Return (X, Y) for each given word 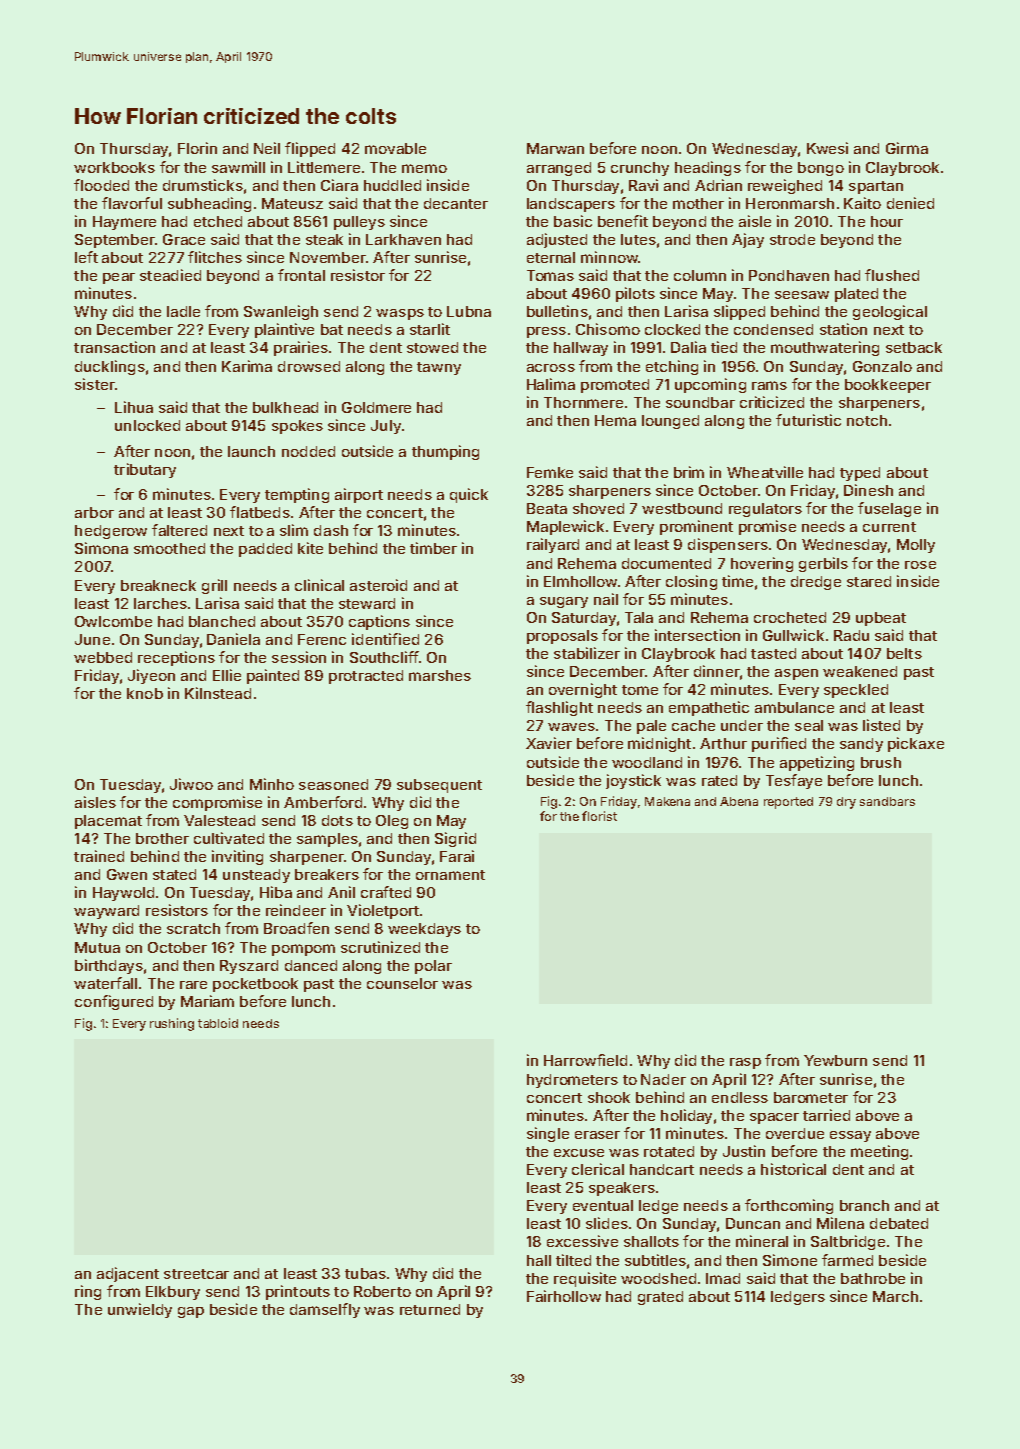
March (895, 1296)
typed (860, 474)
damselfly (325, 1310)
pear (119, 278)
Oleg (392, 822)
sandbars (887, 801)
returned (430, 1309)
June (92, 639)
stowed (432, 347)
